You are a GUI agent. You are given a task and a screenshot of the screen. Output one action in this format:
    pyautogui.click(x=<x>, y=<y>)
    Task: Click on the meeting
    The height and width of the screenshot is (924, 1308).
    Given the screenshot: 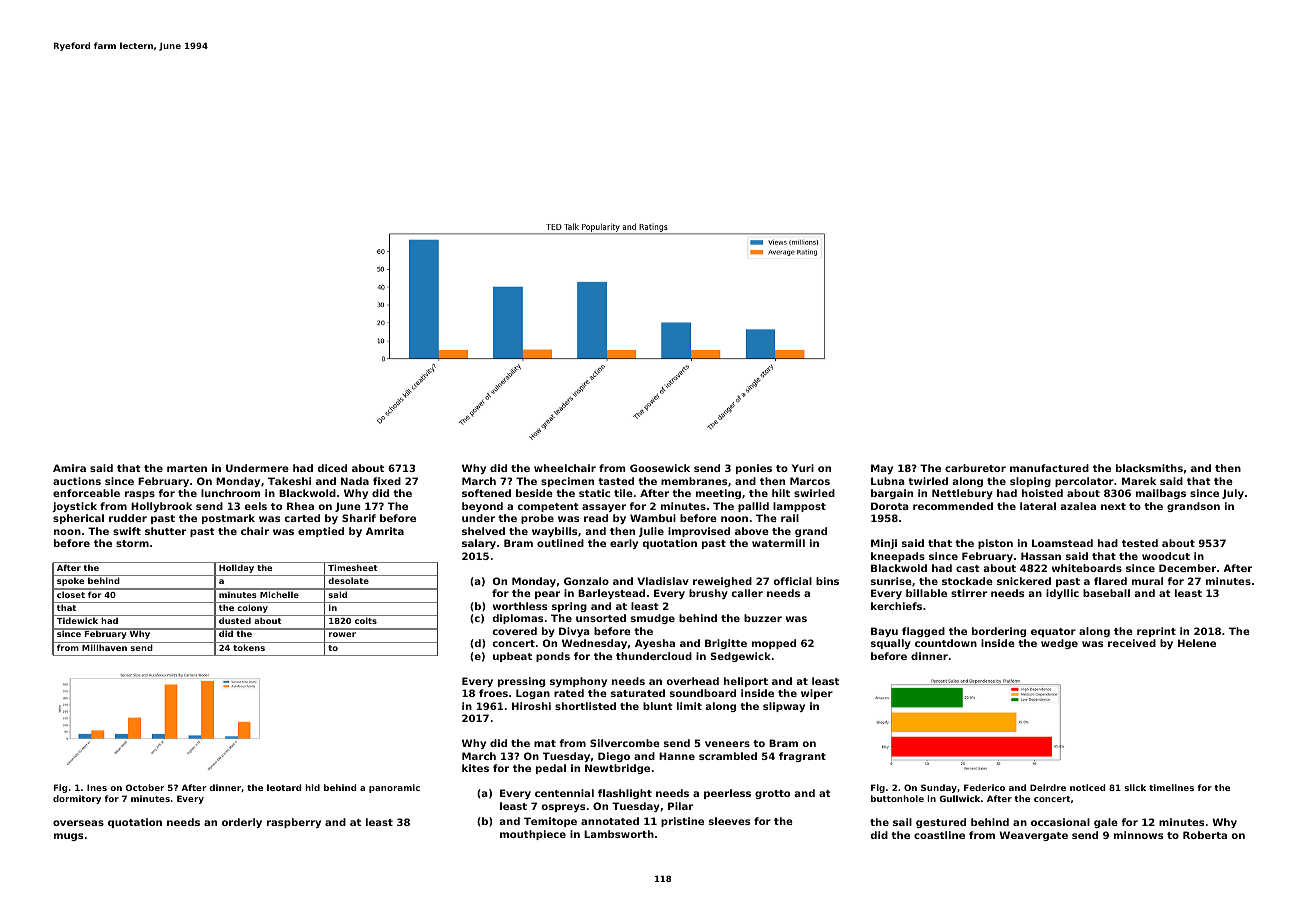 What is the action you would take?
    pyautogui.click(x=718, y=494)
